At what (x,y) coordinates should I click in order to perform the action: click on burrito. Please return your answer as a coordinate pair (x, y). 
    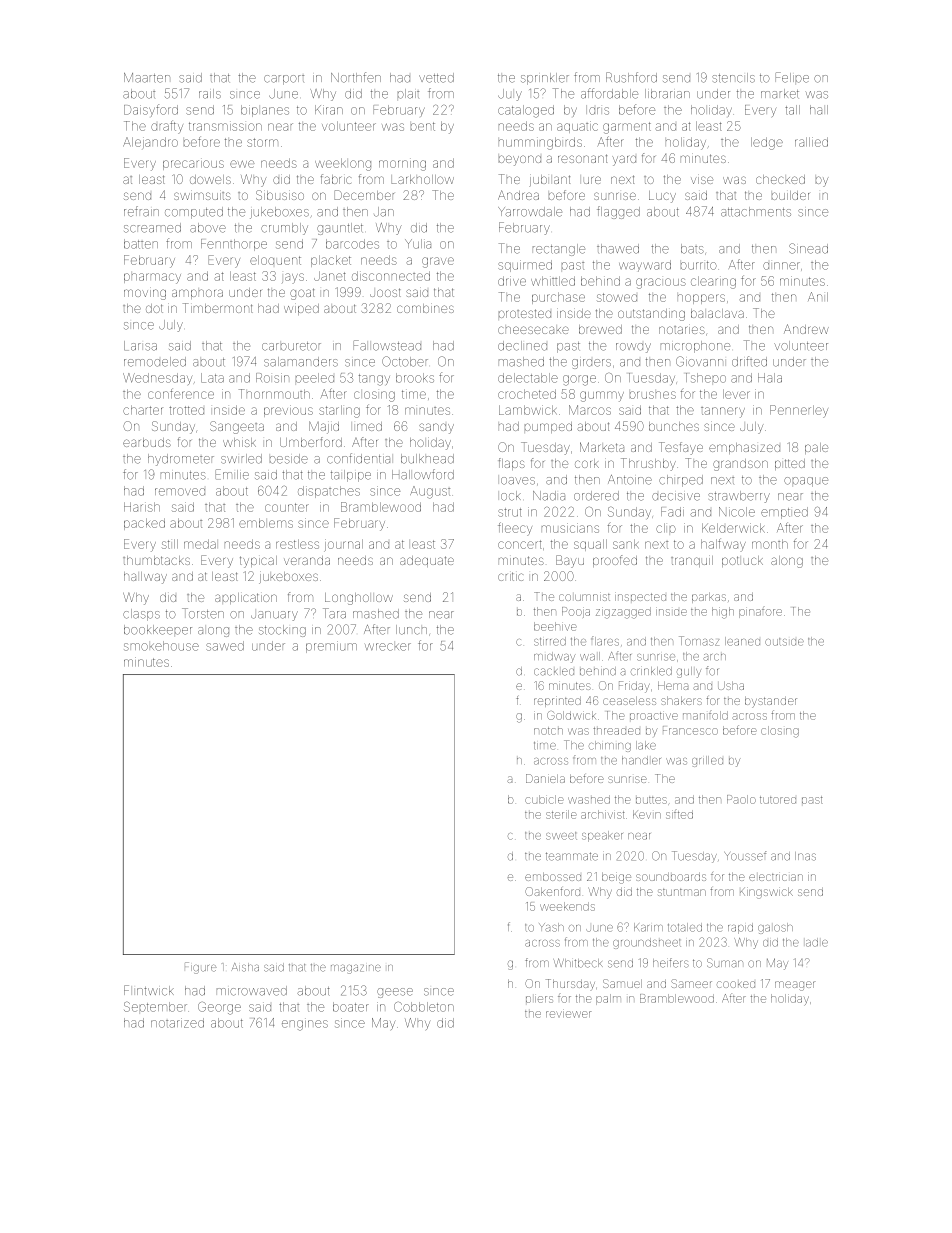
    Looking at the image, I should click on (699, 265).
